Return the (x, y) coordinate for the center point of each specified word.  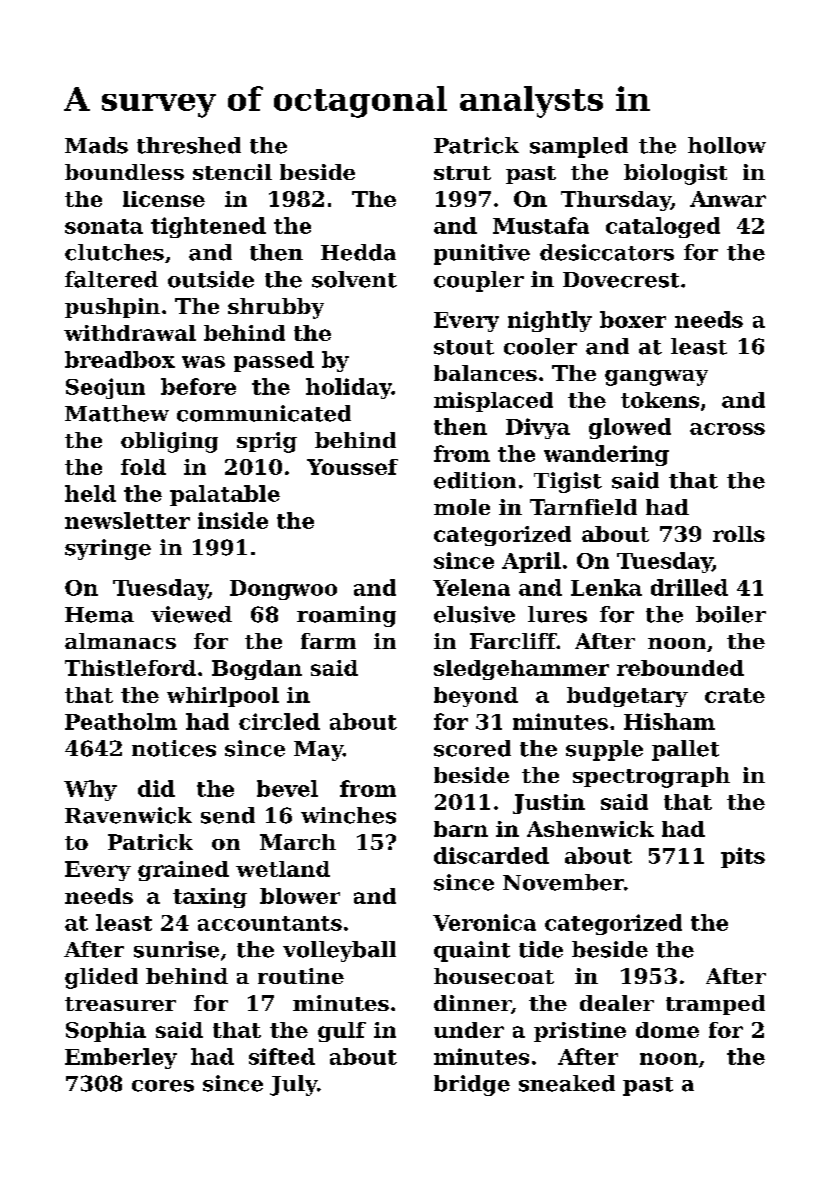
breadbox (120, 359)
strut (462, 173)
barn (461, 829)
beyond (476, 697)
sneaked (567, 1083)
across (727, 429)
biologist (675, 174)
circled (279, 721)
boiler (731, 614)
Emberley (121, 1058)
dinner (472, 1003)
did (156, 788)
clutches (114, 252)
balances (485, 373)
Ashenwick (590, 829)
